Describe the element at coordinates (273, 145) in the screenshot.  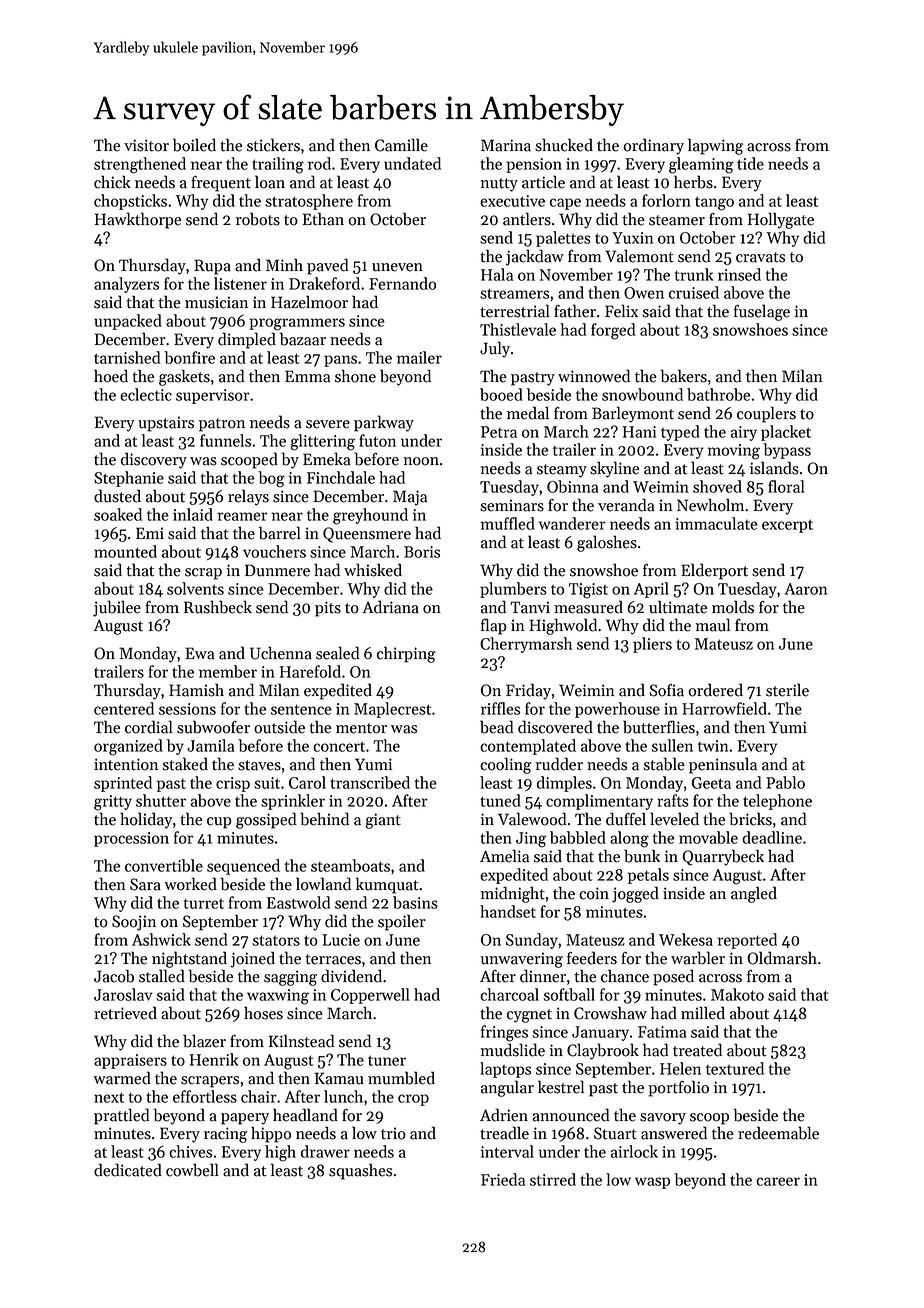
I see `stickers` at that location.
